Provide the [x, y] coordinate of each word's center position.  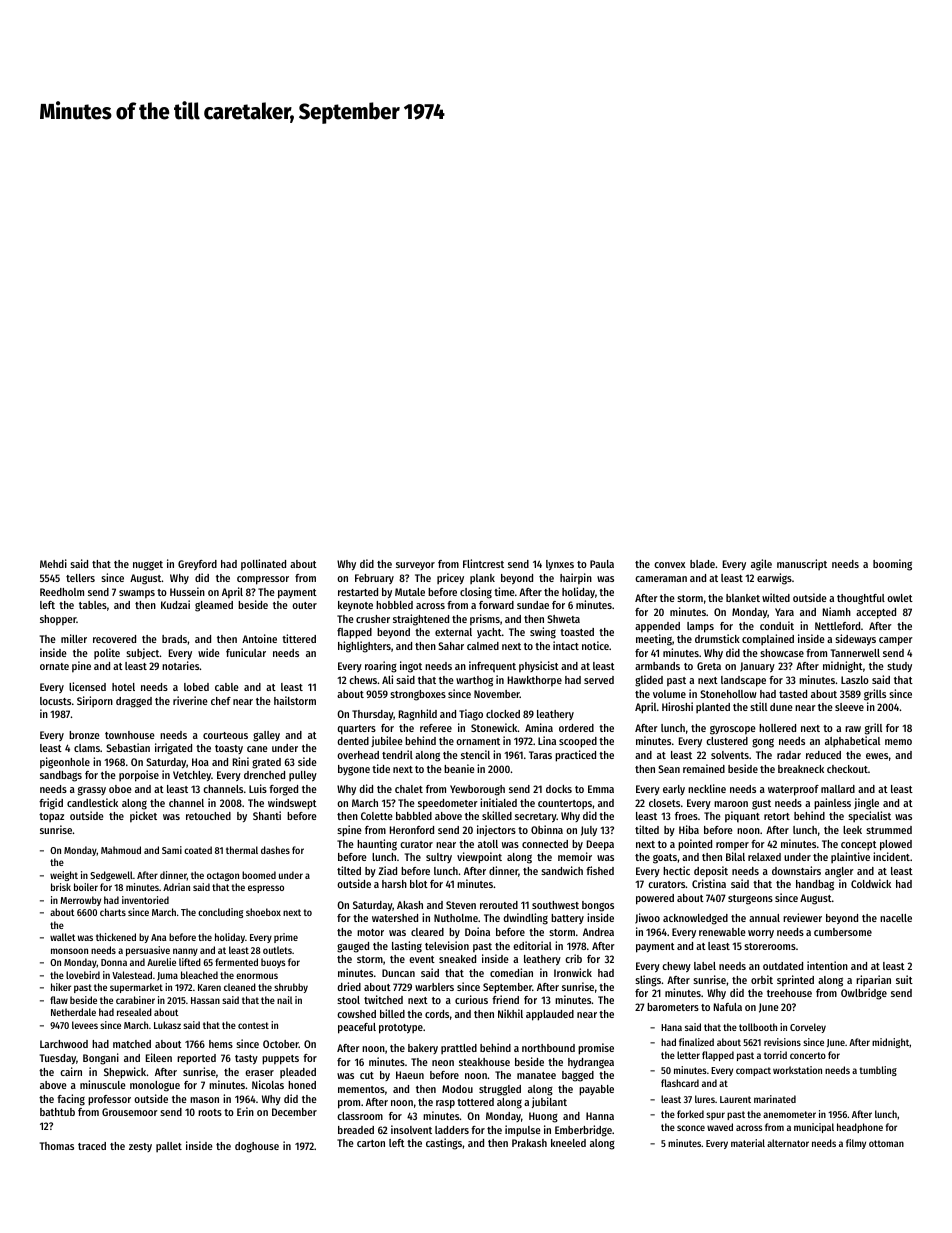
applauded [550, 1015]
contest [253, 1025]
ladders [452, 1130]
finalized [696, 1042]
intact [566, 645]
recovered [114, 639]
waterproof [793, 790]
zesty [140, 1147]
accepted [876, 613]
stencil [475, 754]
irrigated [173, 749]
